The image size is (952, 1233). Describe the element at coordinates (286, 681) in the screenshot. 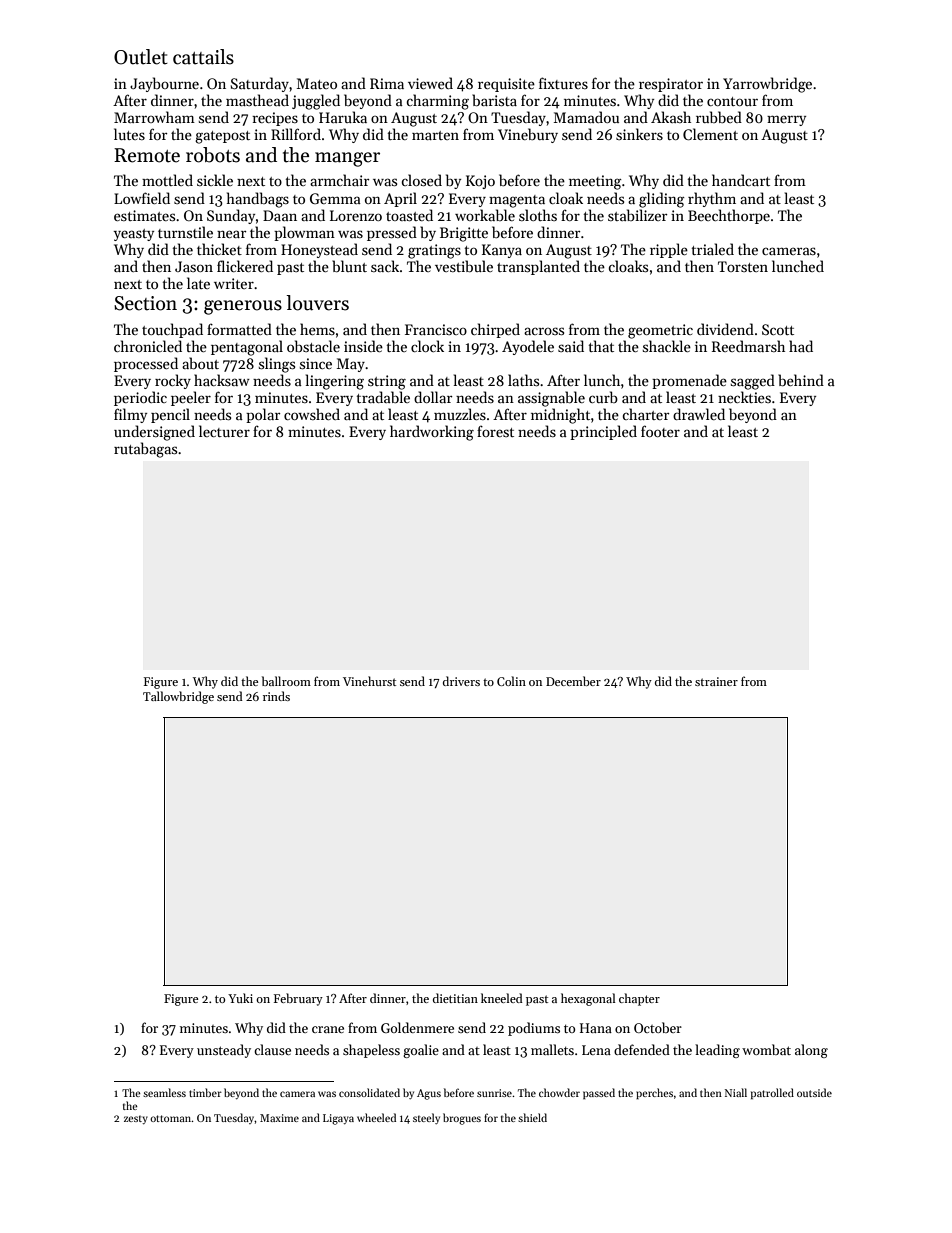

I see `ballroom` at that location.
